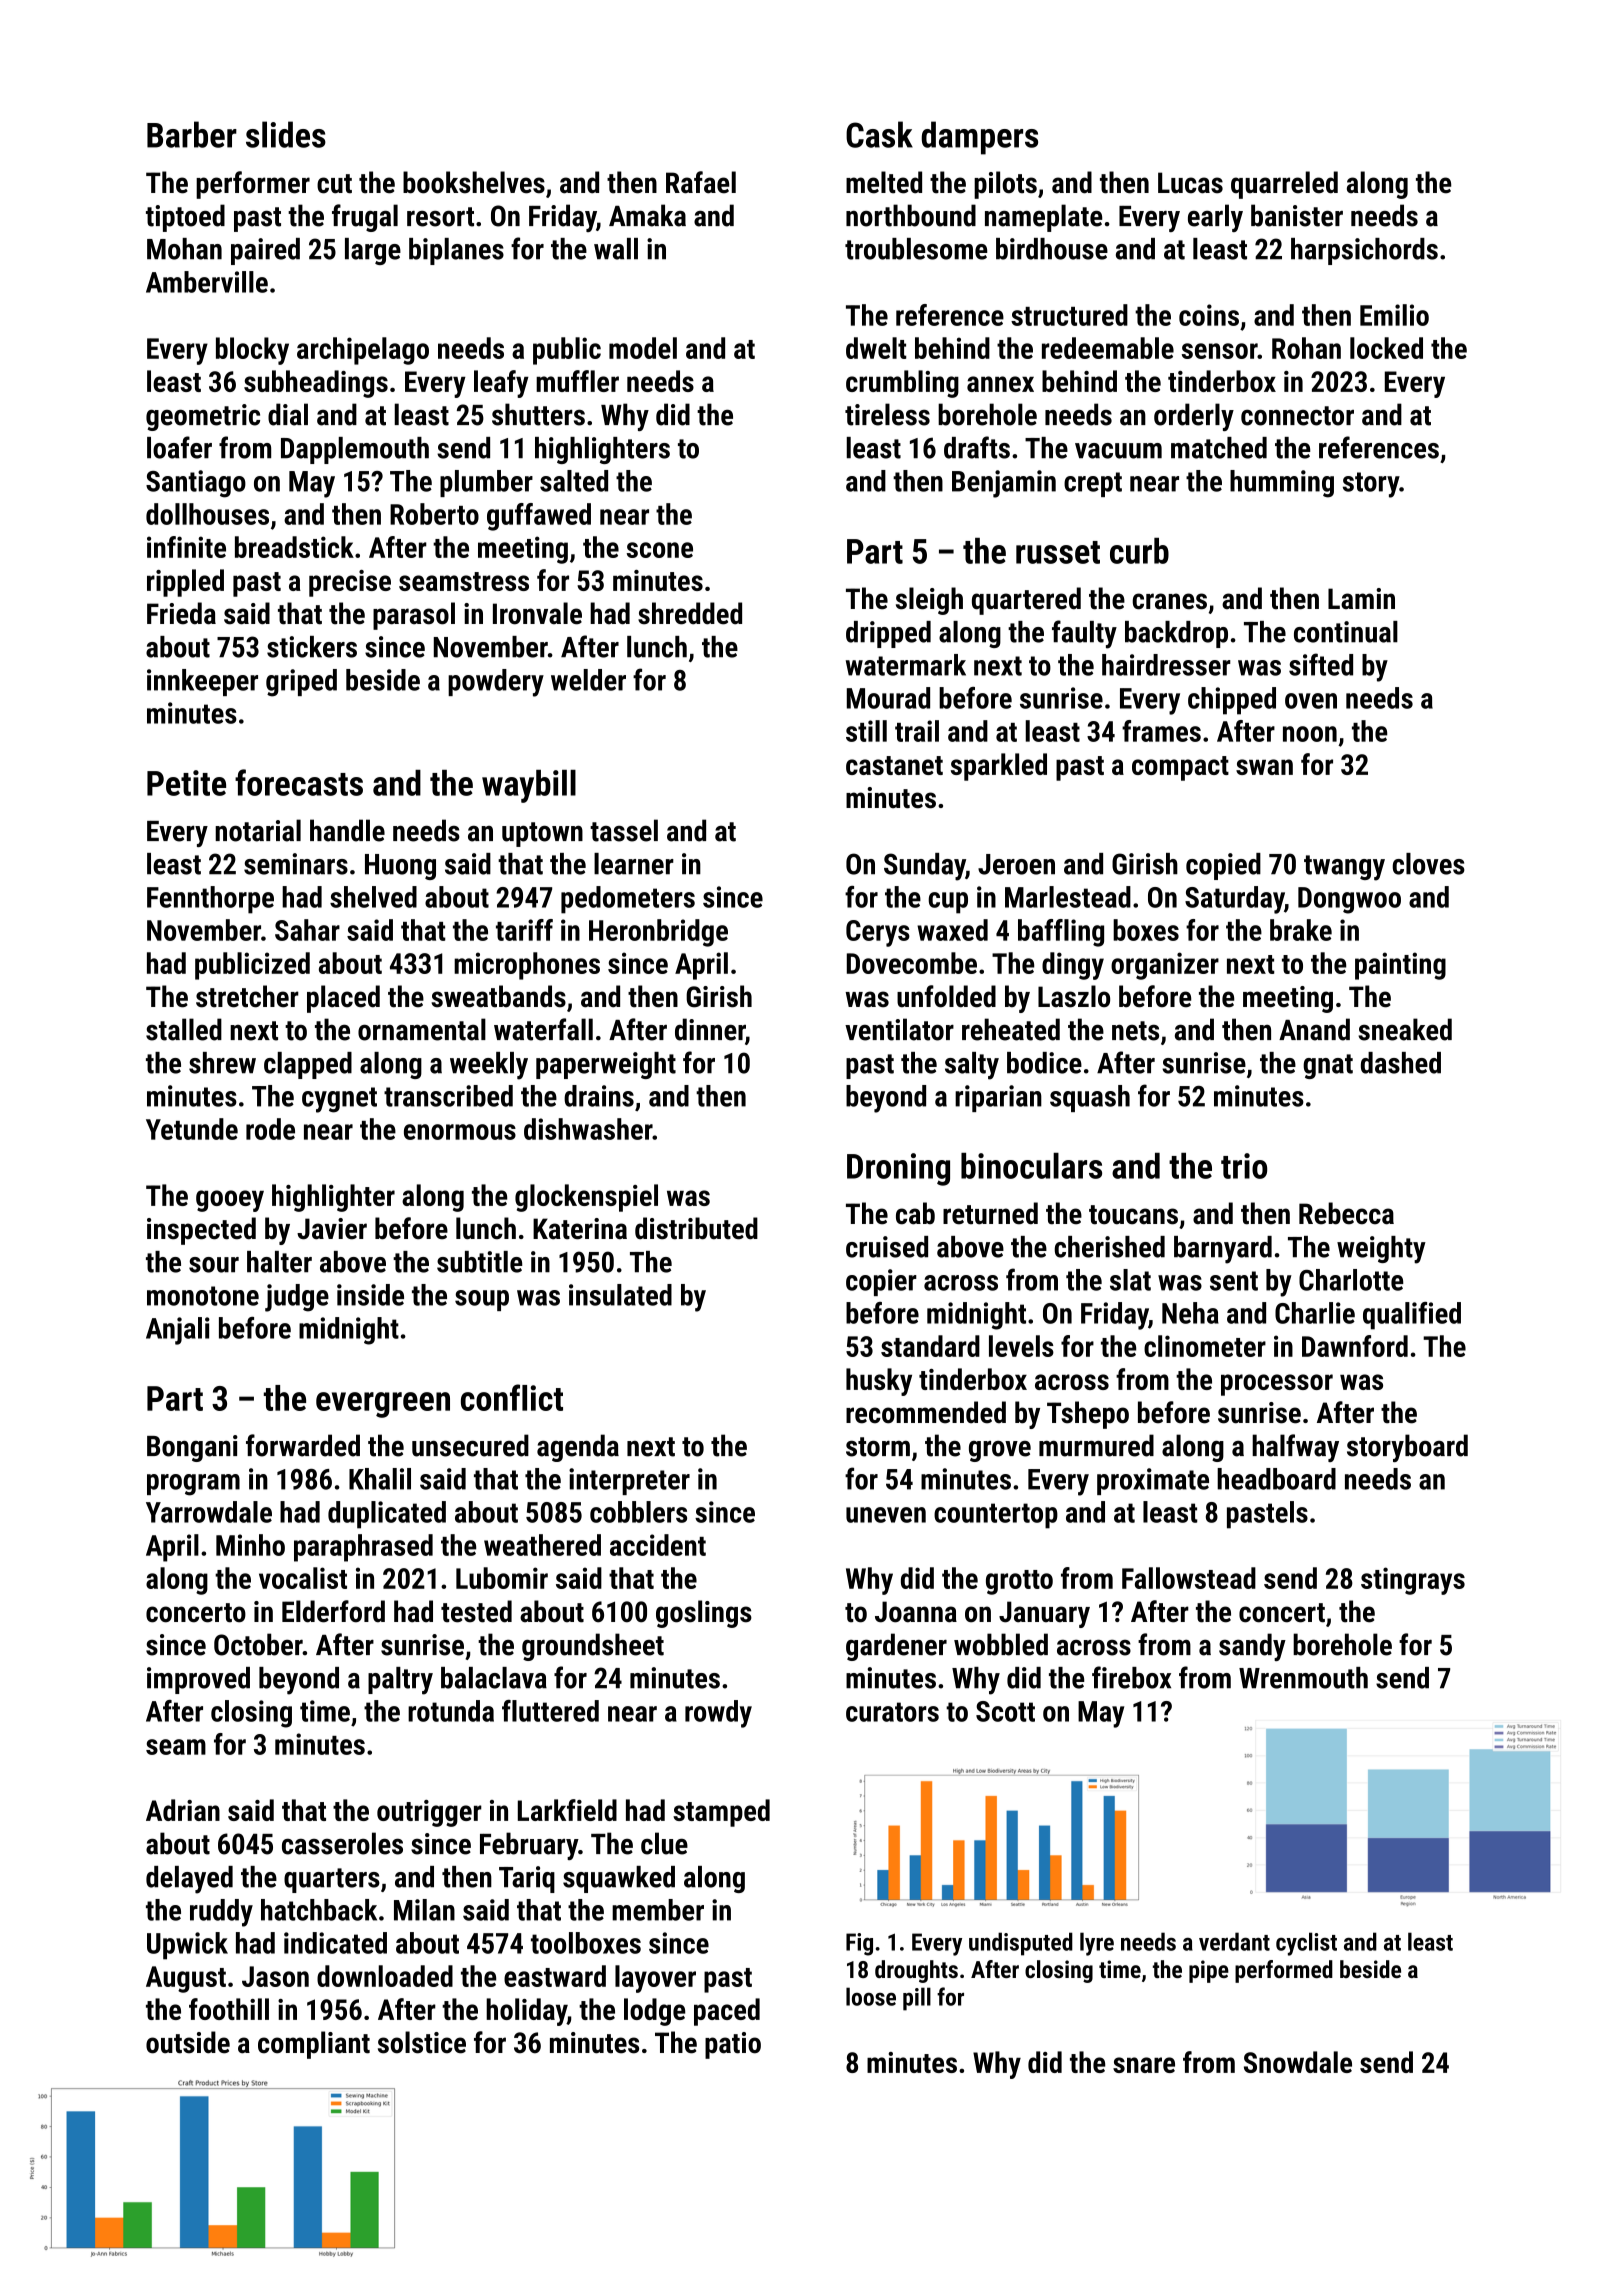 The height and width of the screenshot is (2292, 1620). What do you see at coordinates (888, 698) in the screenshot?
I see `Mourad` at bounding box center [888, 698].
